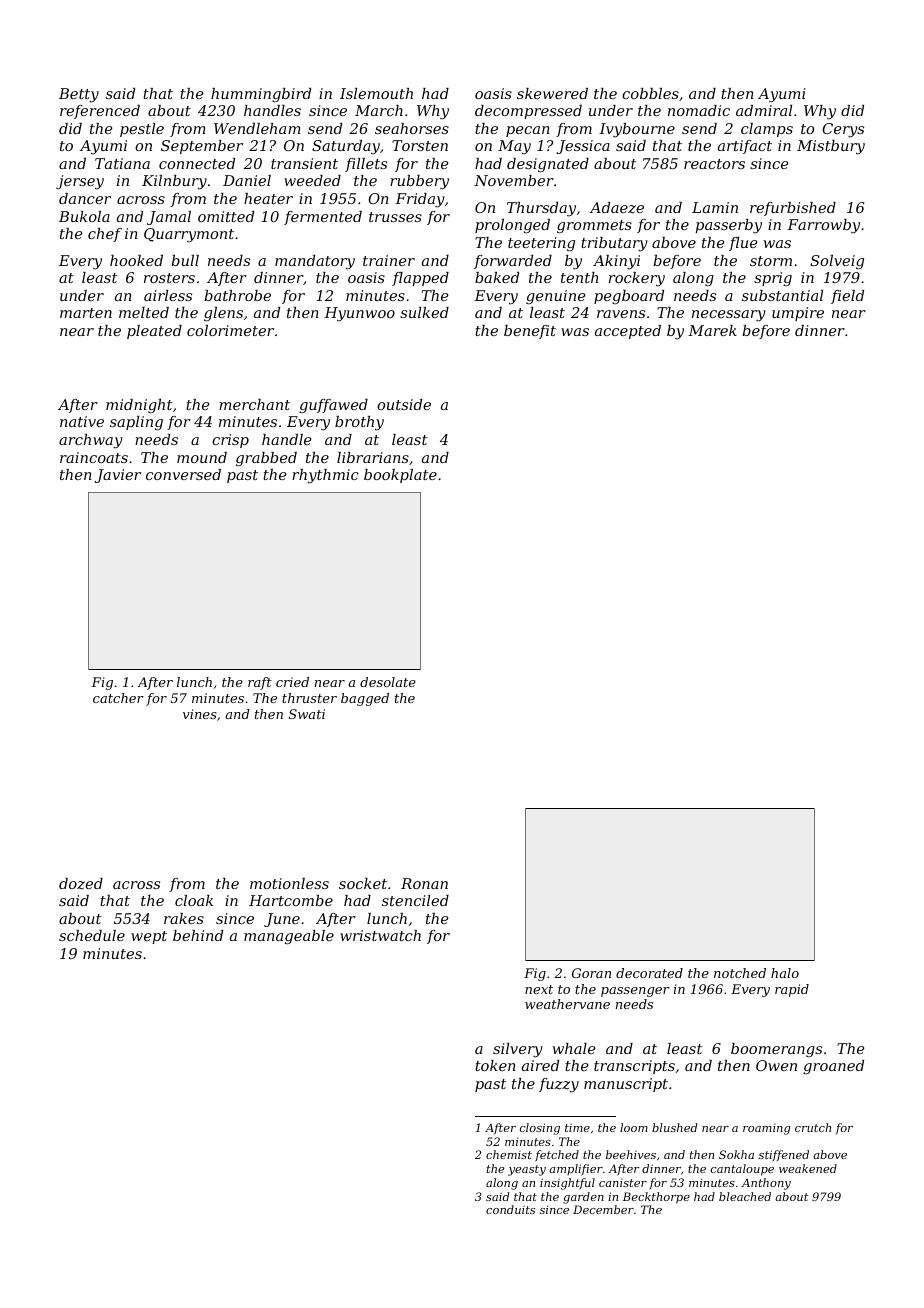 The image size is (924, 1308). I want to click on marten, so click(86, 313).
